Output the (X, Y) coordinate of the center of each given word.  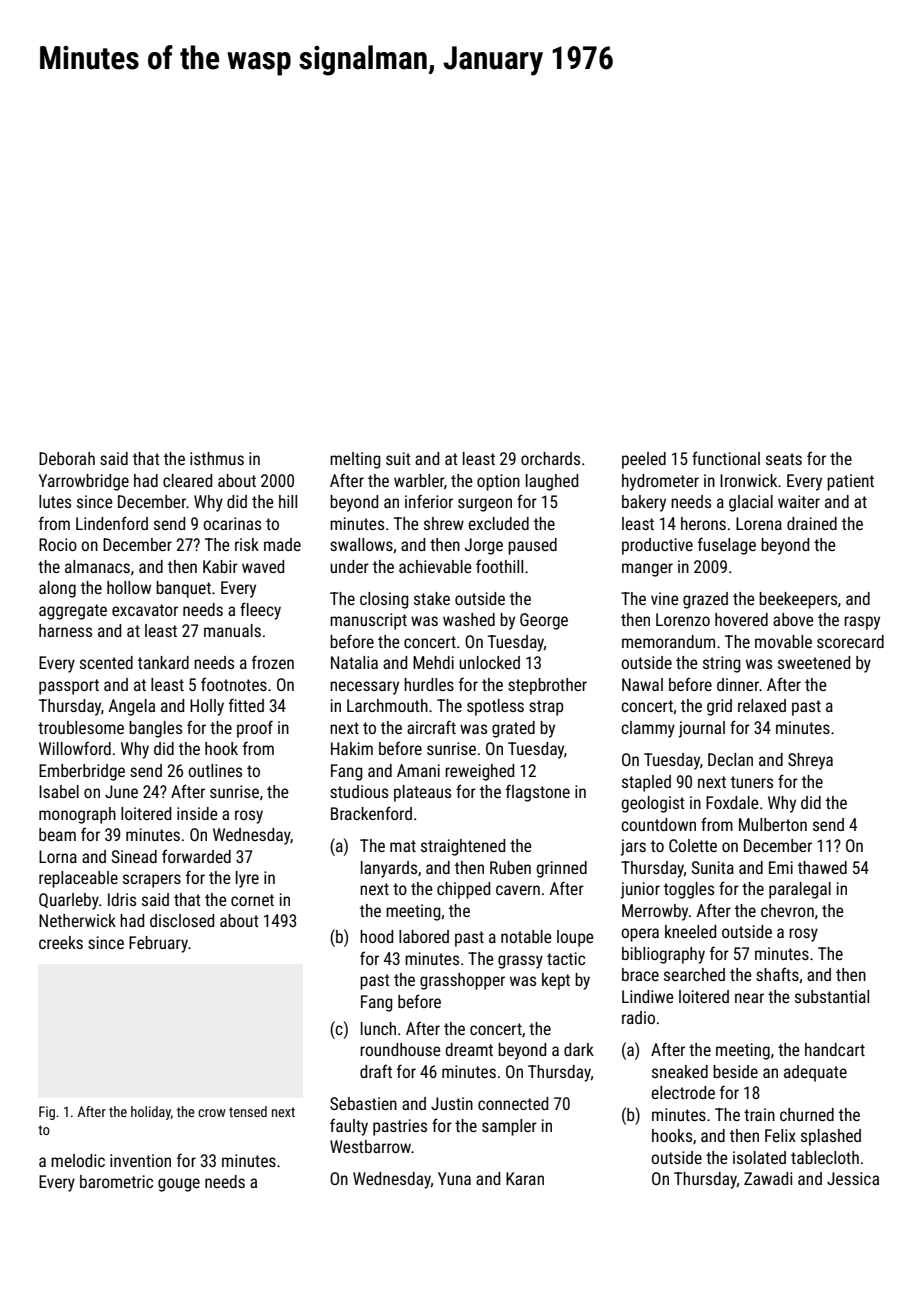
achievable (435, 566)
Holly (207, 707)
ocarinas (232, 523)
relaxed (762, 705)
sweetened (814, 662)
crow (212, 1113)
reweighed (479, 772)
